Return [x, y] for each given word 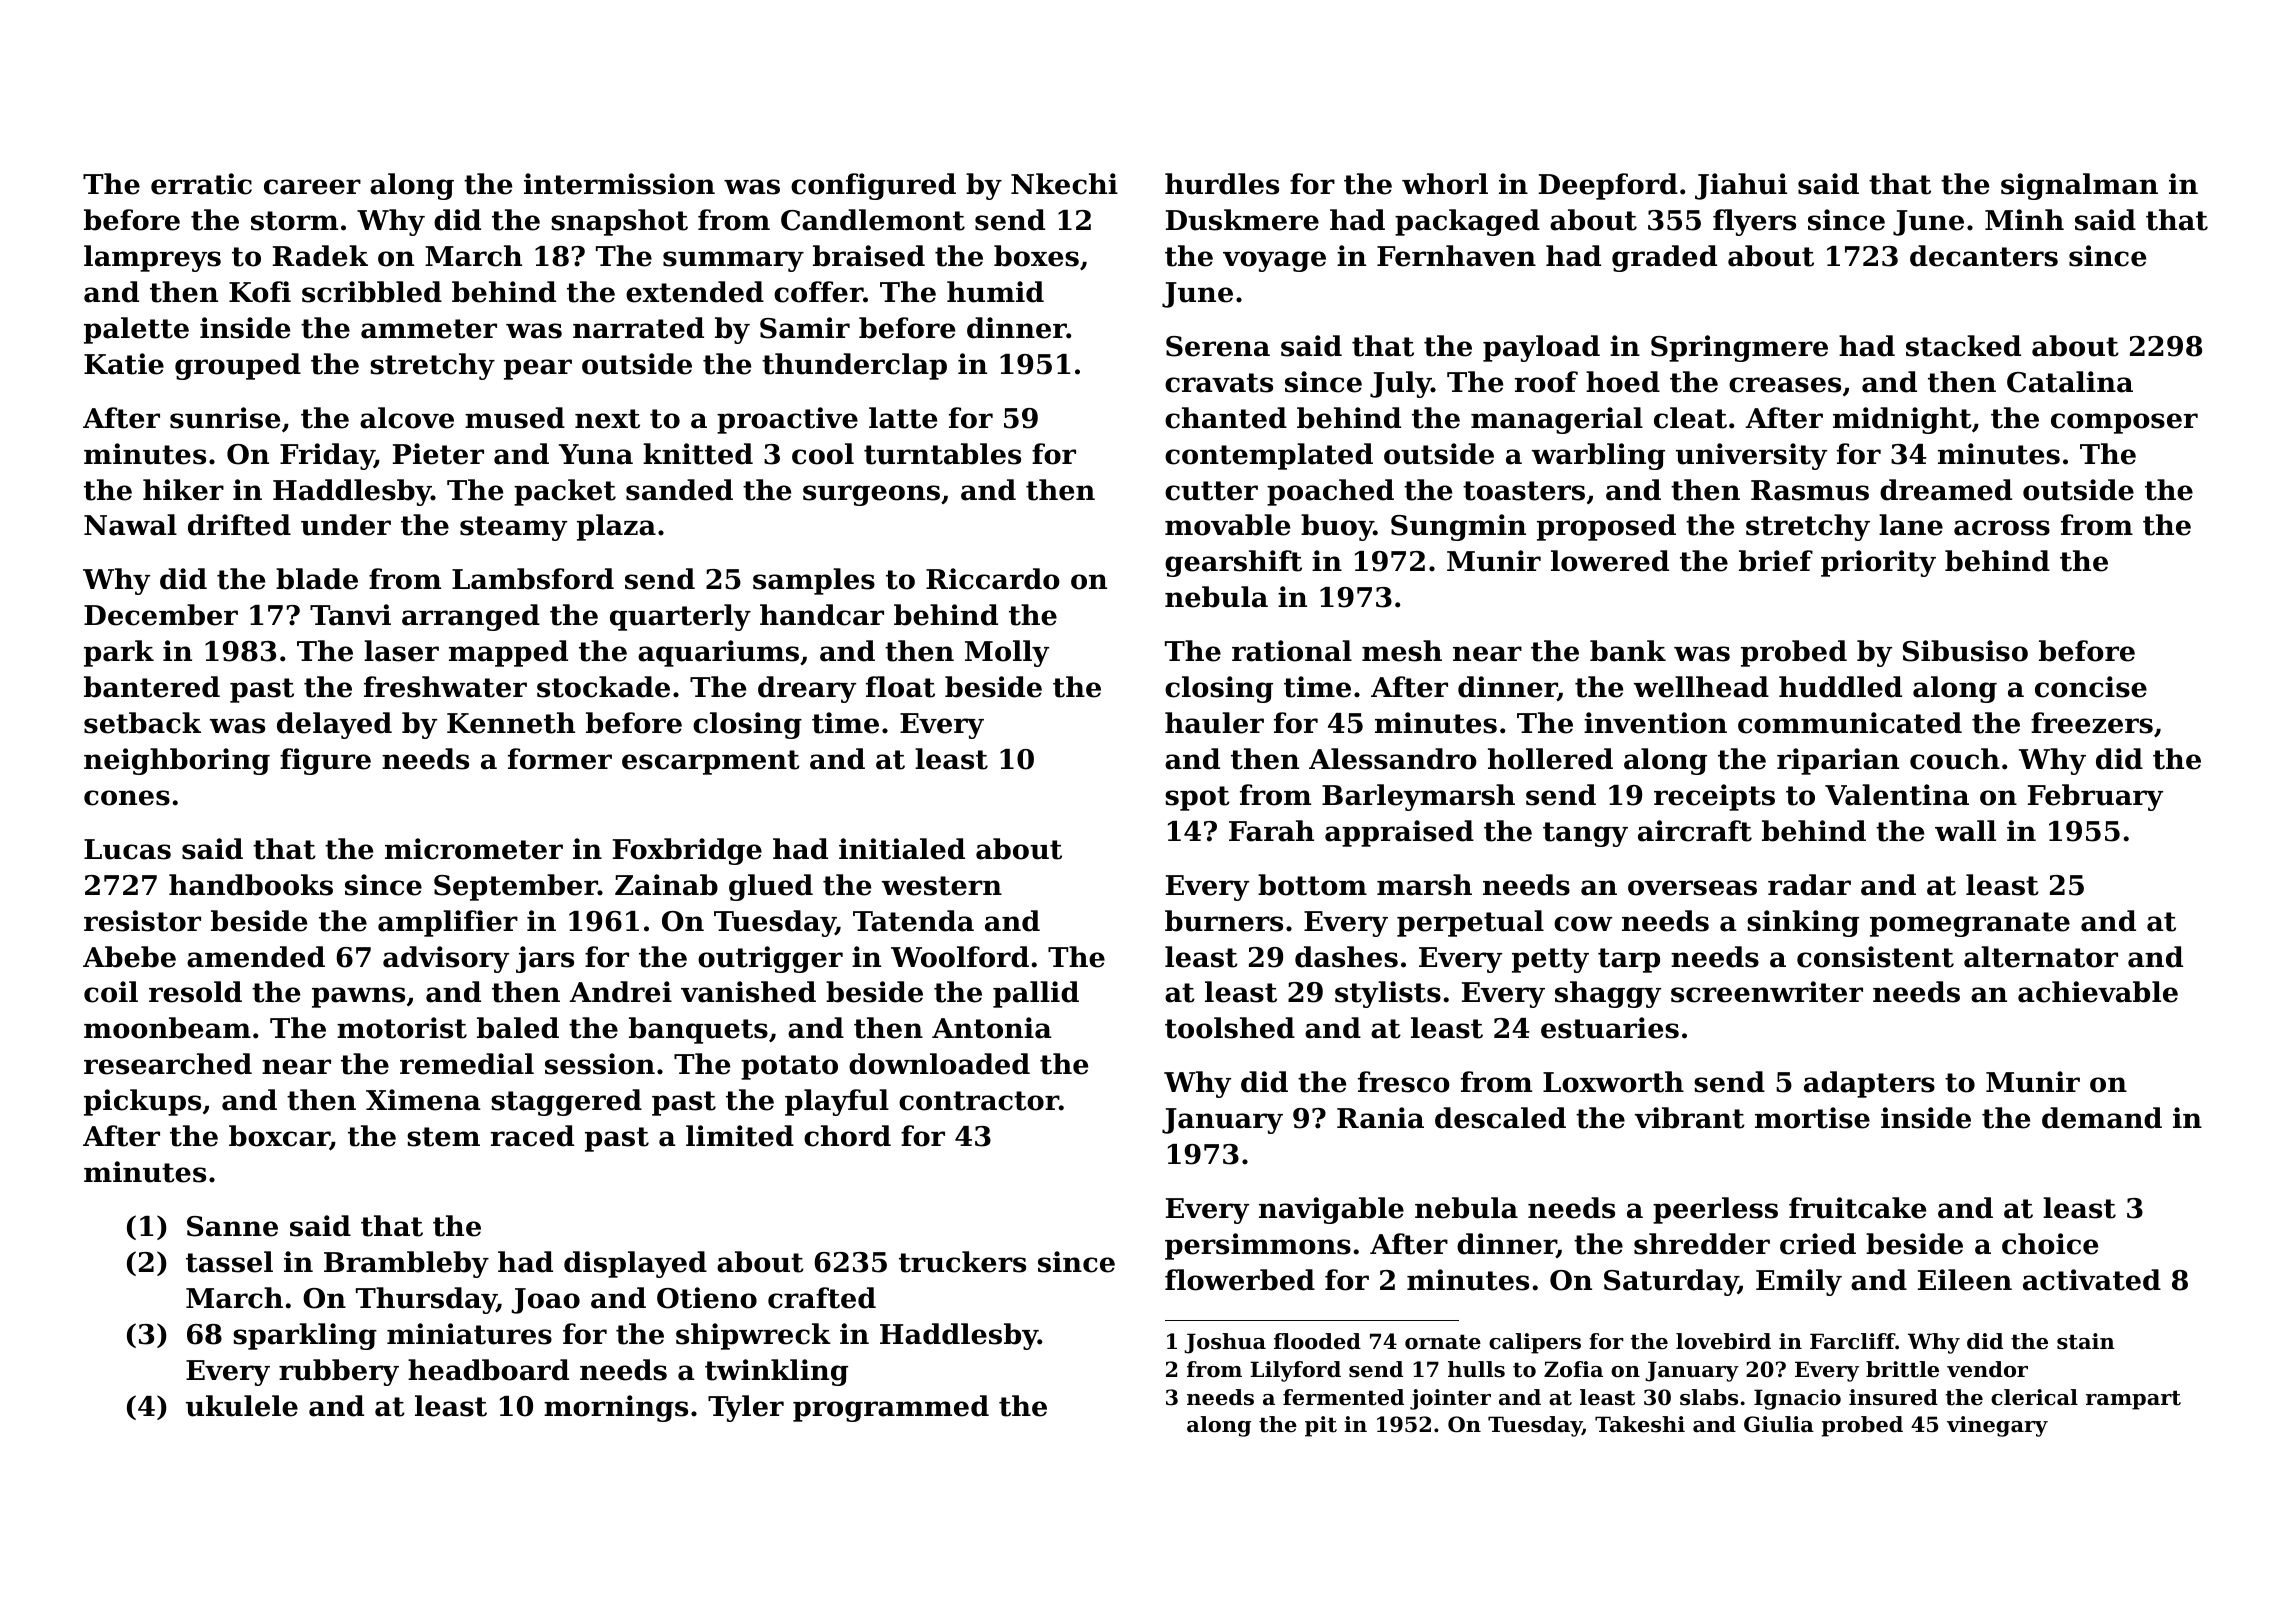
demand [2102, 1118]
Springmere [1739, 348]
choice [2050, 1244]
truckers [962, 1262]
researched [168, 1064]
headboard [488, 1370]
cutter [1211, 491]
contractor [979, 1101]
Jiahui [1741, 186]
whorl [1445, 184]
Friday [327, 456]
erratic [201, 184]
